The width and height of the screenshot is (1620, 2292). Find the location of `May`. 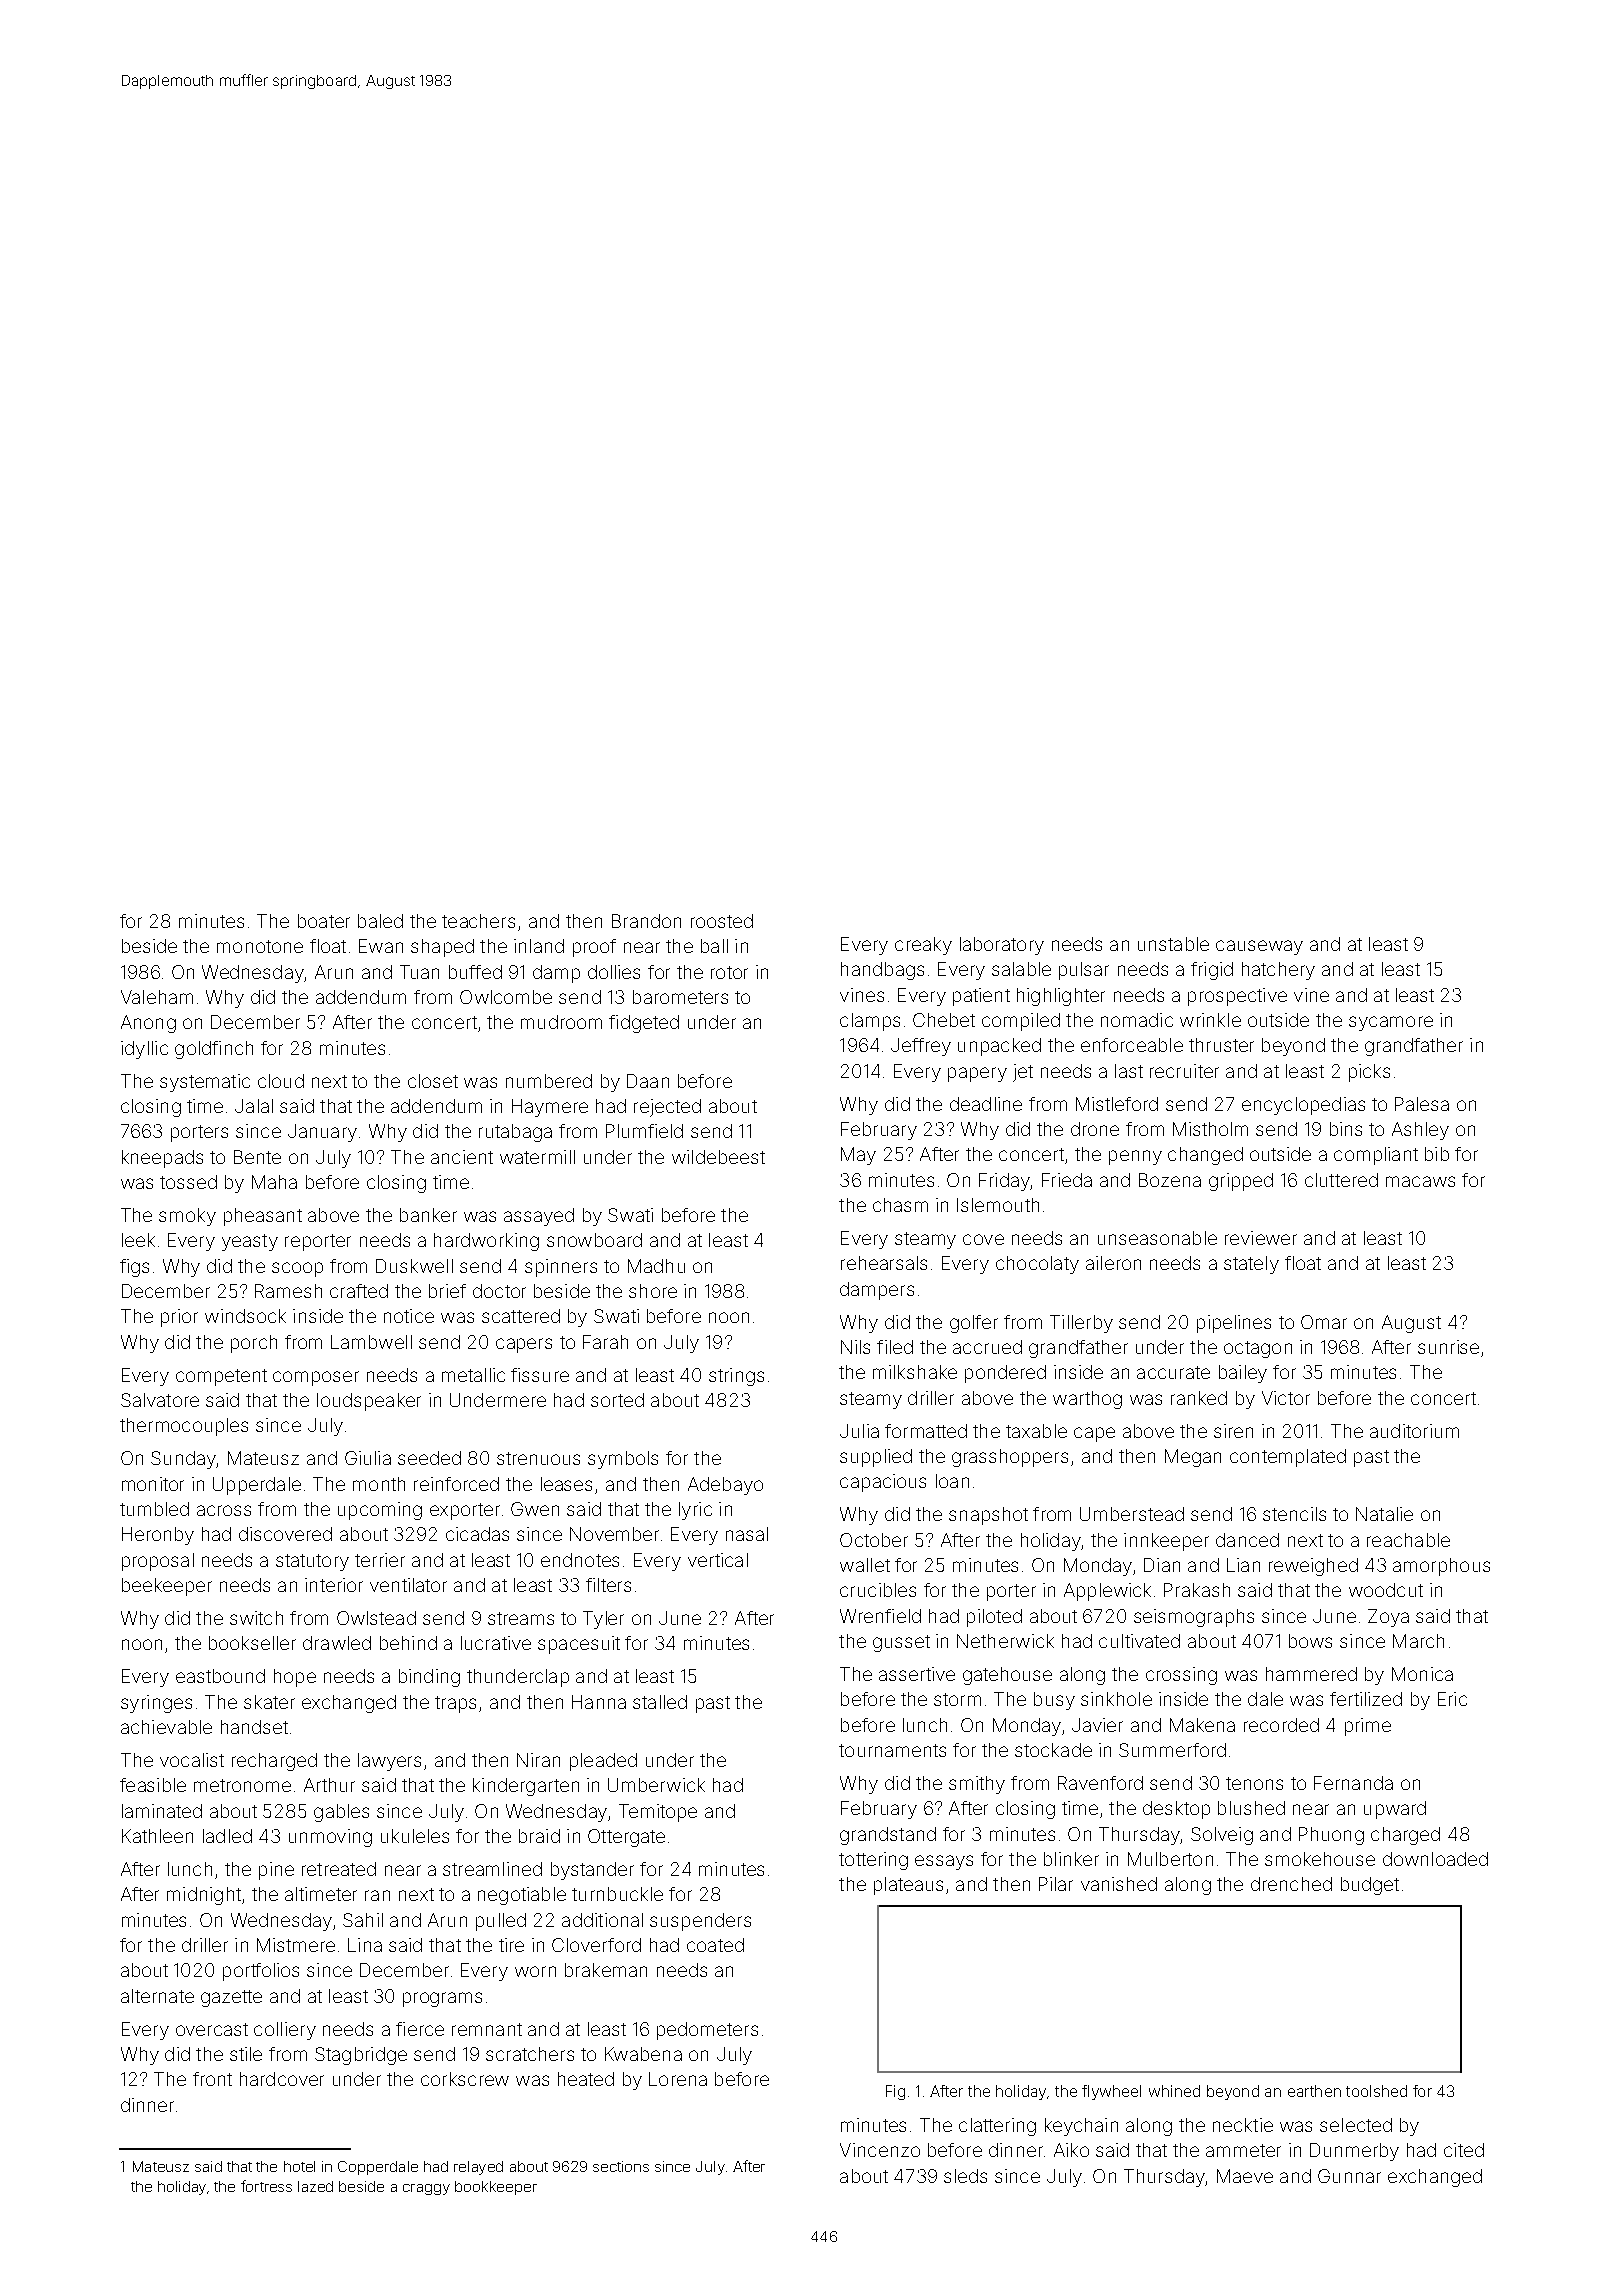

May is located at coordinates (858, 1156).
